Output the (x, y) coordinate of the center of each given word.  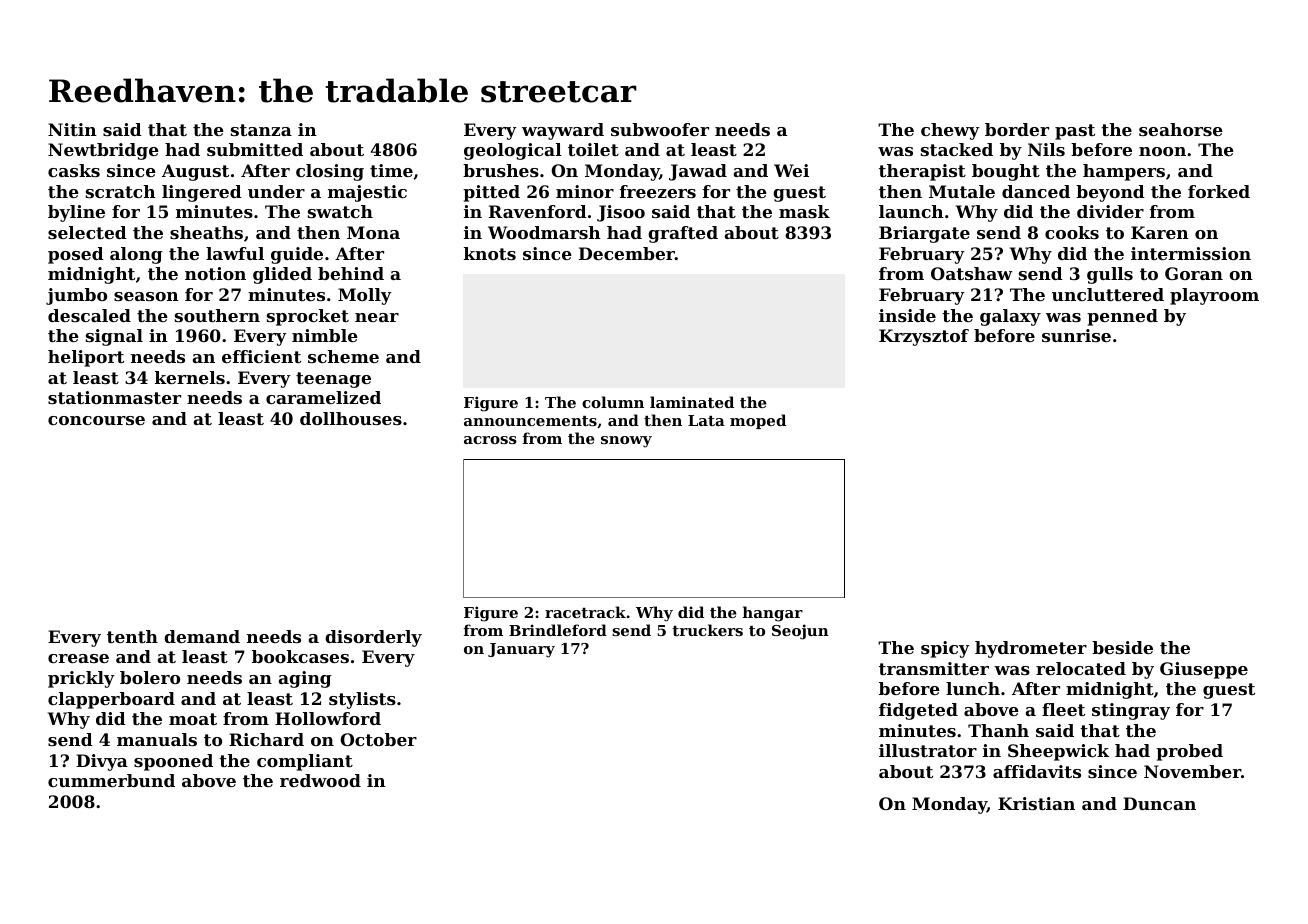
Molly (365, 296)
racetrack (585, 612)
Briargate (924, 234)
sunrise (1076, 335)
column (613, 402)
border (1017, 129)
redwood (320, 780)
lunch (973, 688)
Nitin (72, 129)
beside (1122, 647)
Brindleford (558, 630)
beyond (1110, 193)
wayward (563, 131)
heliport (86, 358)
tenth (132, 636)
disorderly (373, 638)
